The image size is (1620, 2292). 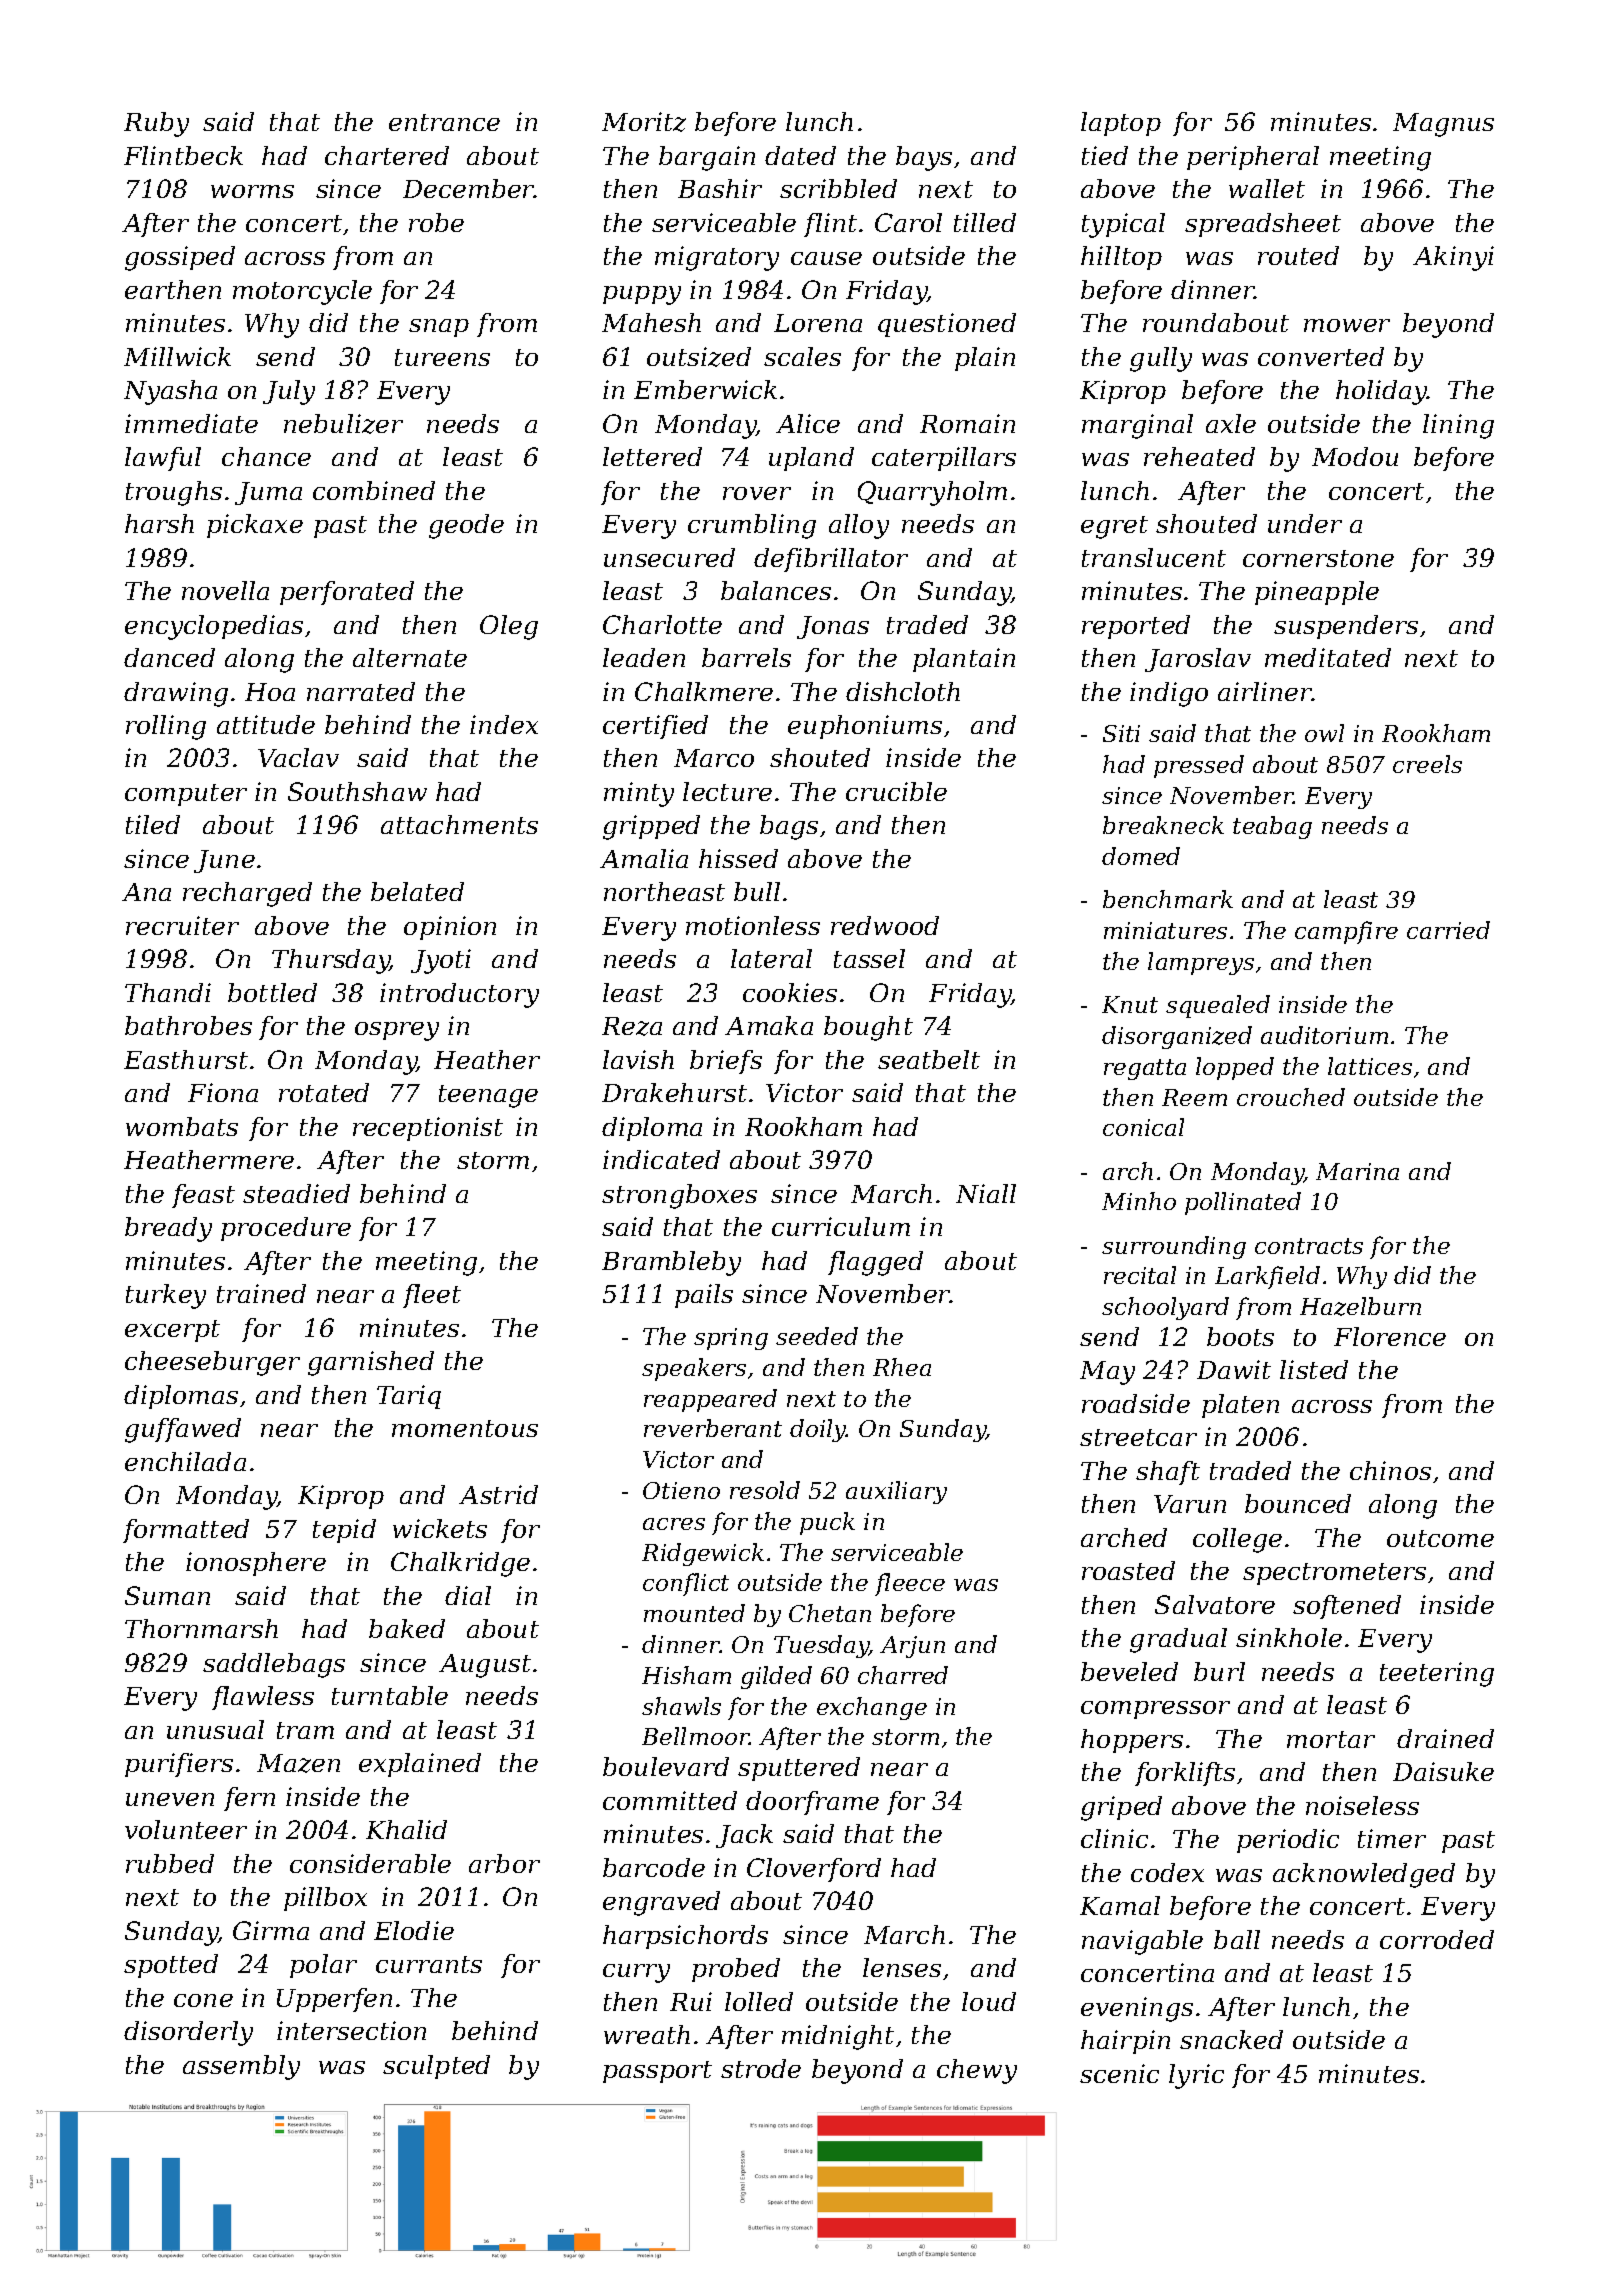 What do you see at coordinates (168, 992) in the image?
I see `Thandi` at bounding box center [168, 992].
